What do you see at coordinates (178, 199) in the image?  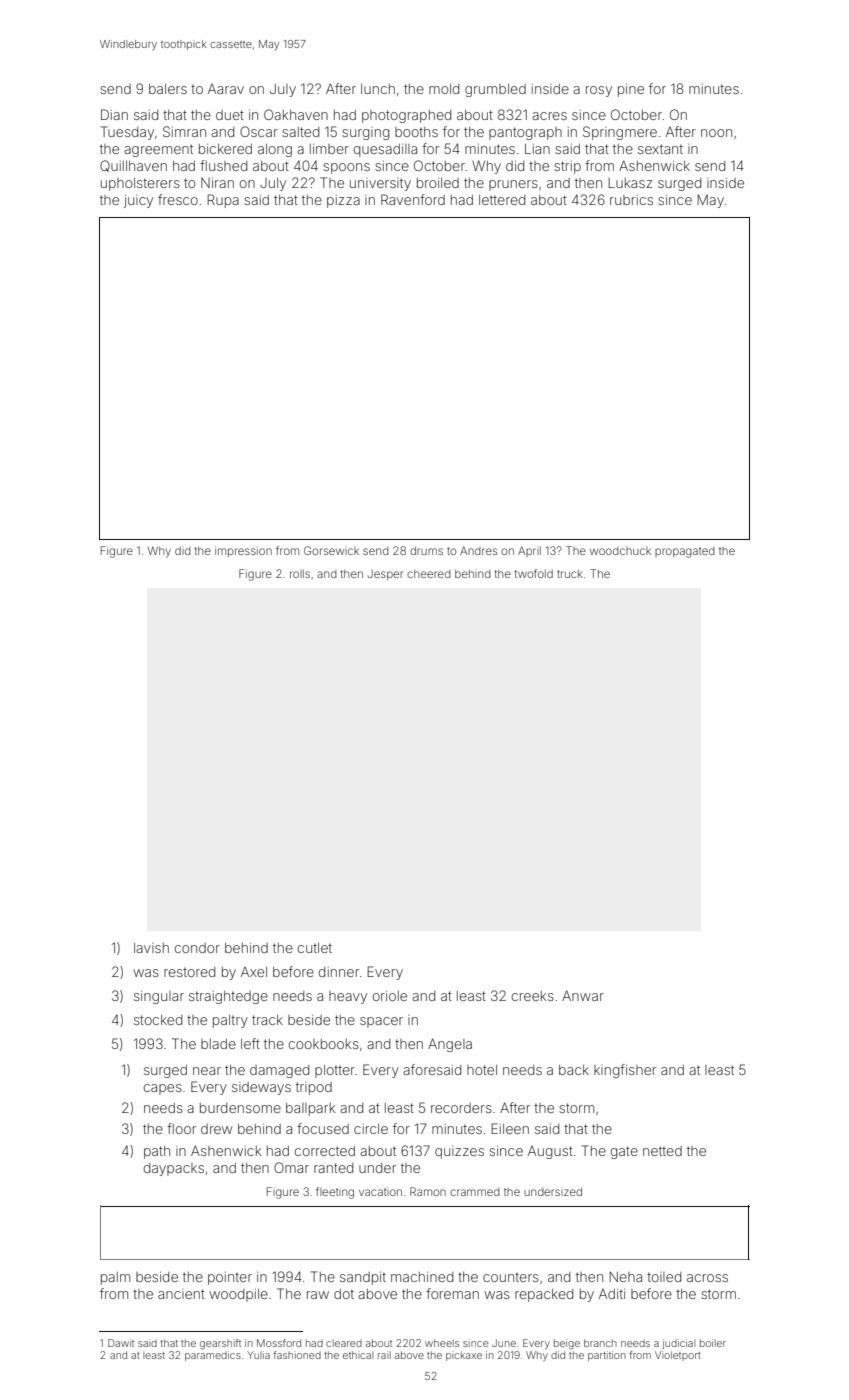 I see `fresco` at bounding box center [178, 199].
